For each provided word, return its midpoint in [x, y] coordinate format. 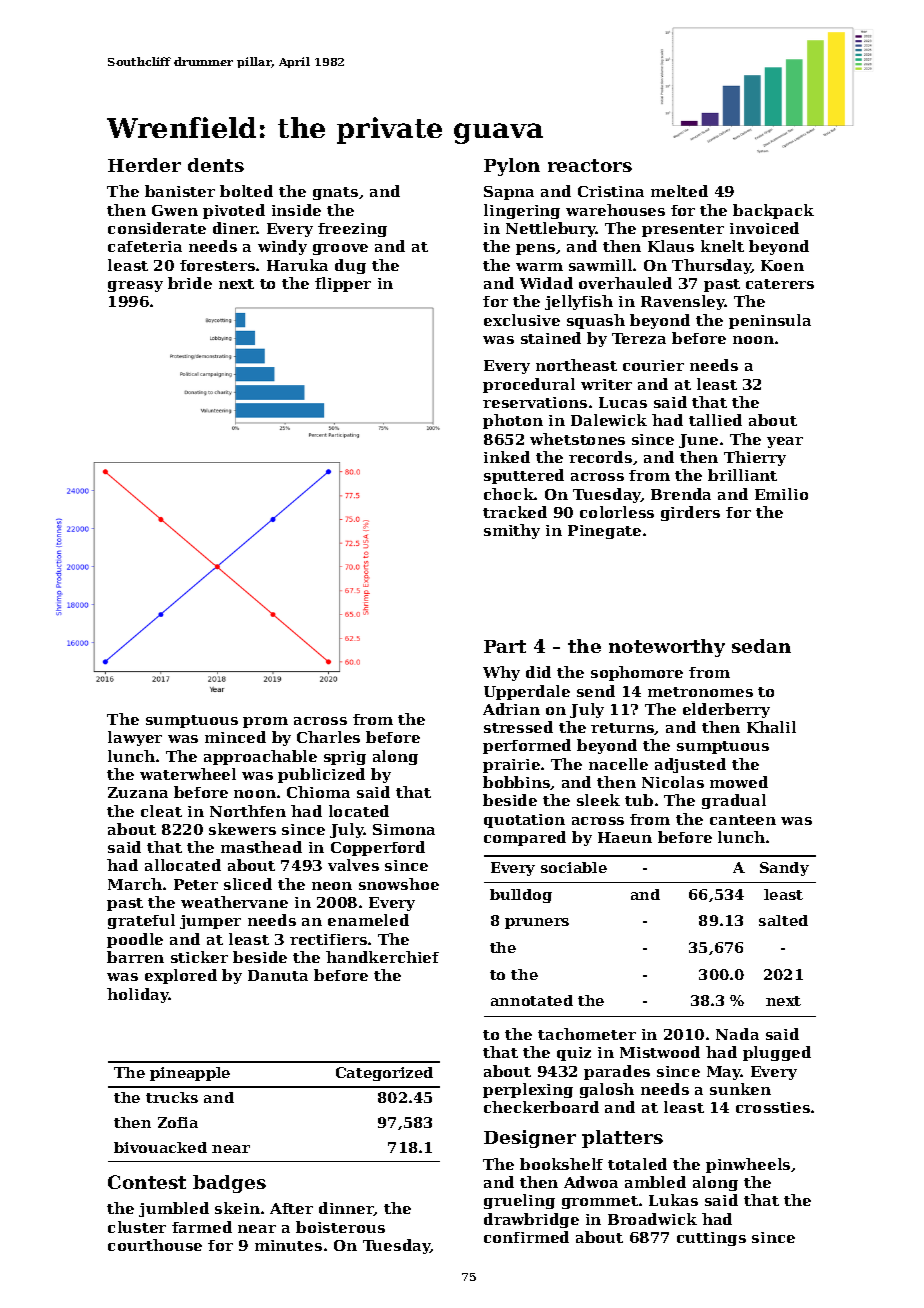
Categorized [384, 1074]
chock [509, 494]
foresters [217, 265]
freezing [352, 230]
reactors [590, 165]
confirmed [526, 1237]
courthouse [155, 1245]
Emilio [781, 494]
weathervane [234, 902]
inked [507, 457]
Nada [737, 1034]
